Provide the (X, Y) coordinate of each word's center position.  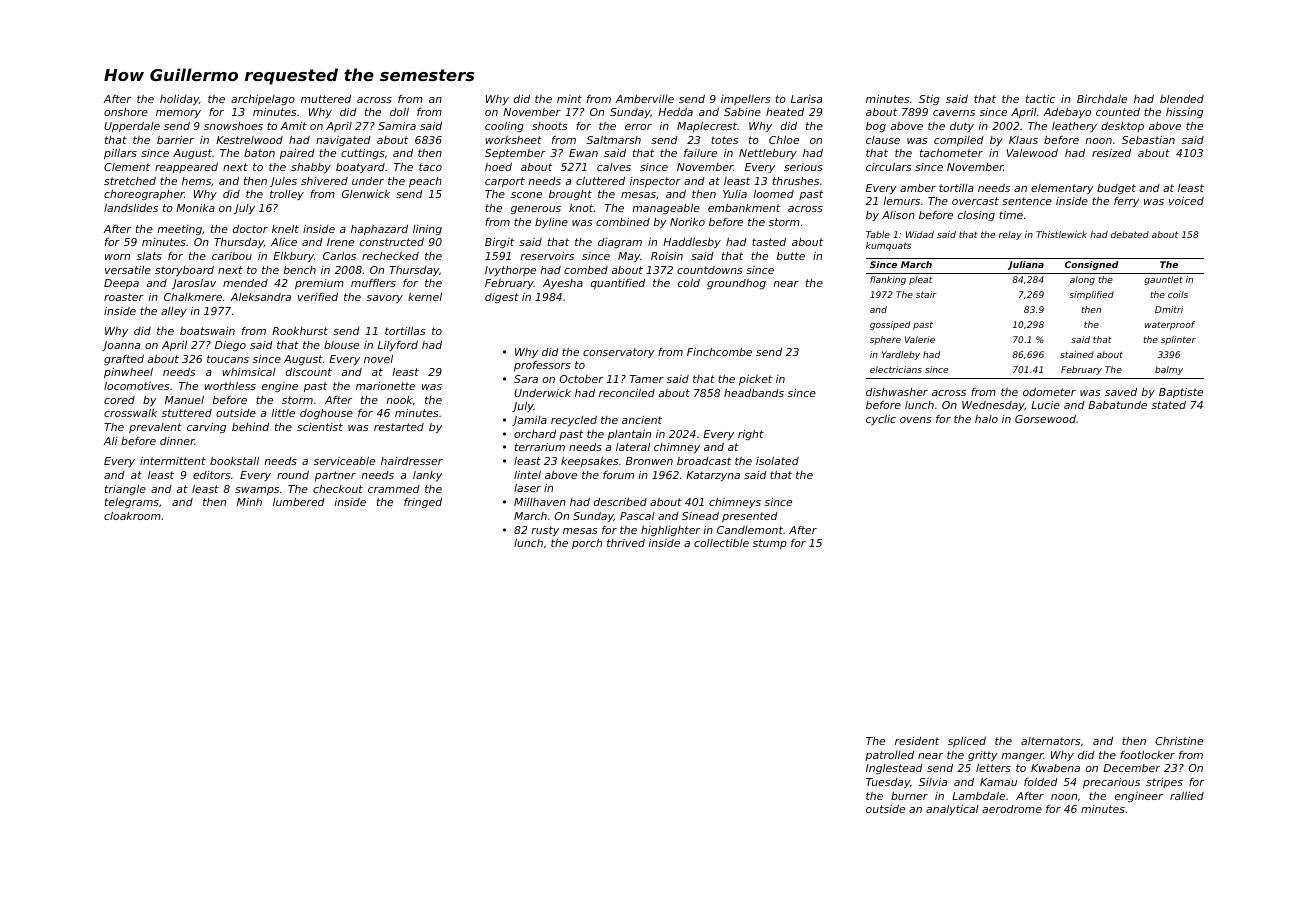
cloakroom (132, 516)
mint (569, 99)
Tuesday (888, 783)
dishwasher (897, 392)
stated (1168, 405)
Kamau (998, 782)
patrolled (889, 756)
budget (1116, 189)
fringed (423, 503)
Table (878, 234)
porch (587, 544)
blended (1182, 99)
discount (309, 372)
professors (542, 366)
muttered (326, 99)
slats (149, 256)
